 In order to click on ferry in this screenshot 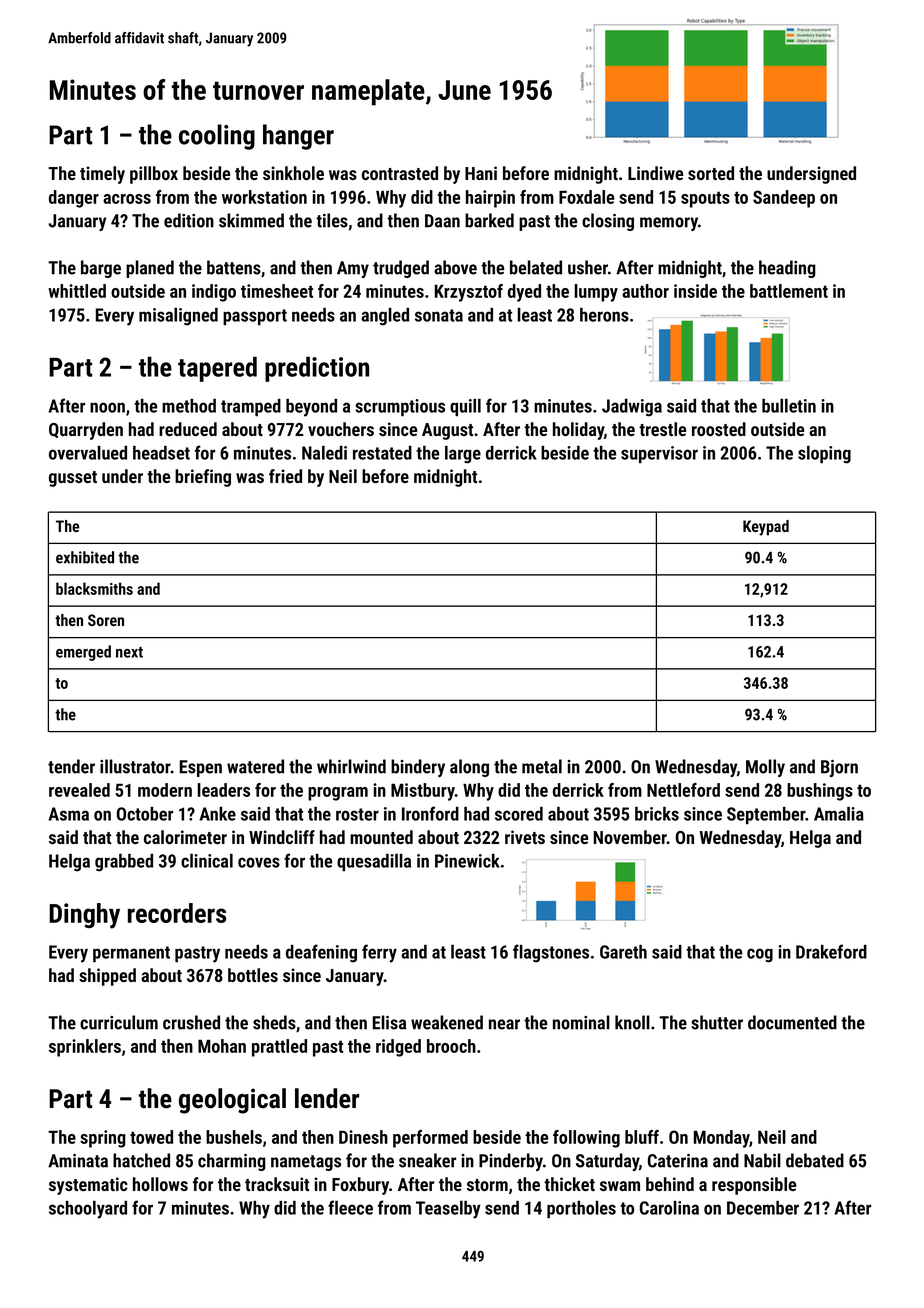, I will do `click(379, 953)`.
